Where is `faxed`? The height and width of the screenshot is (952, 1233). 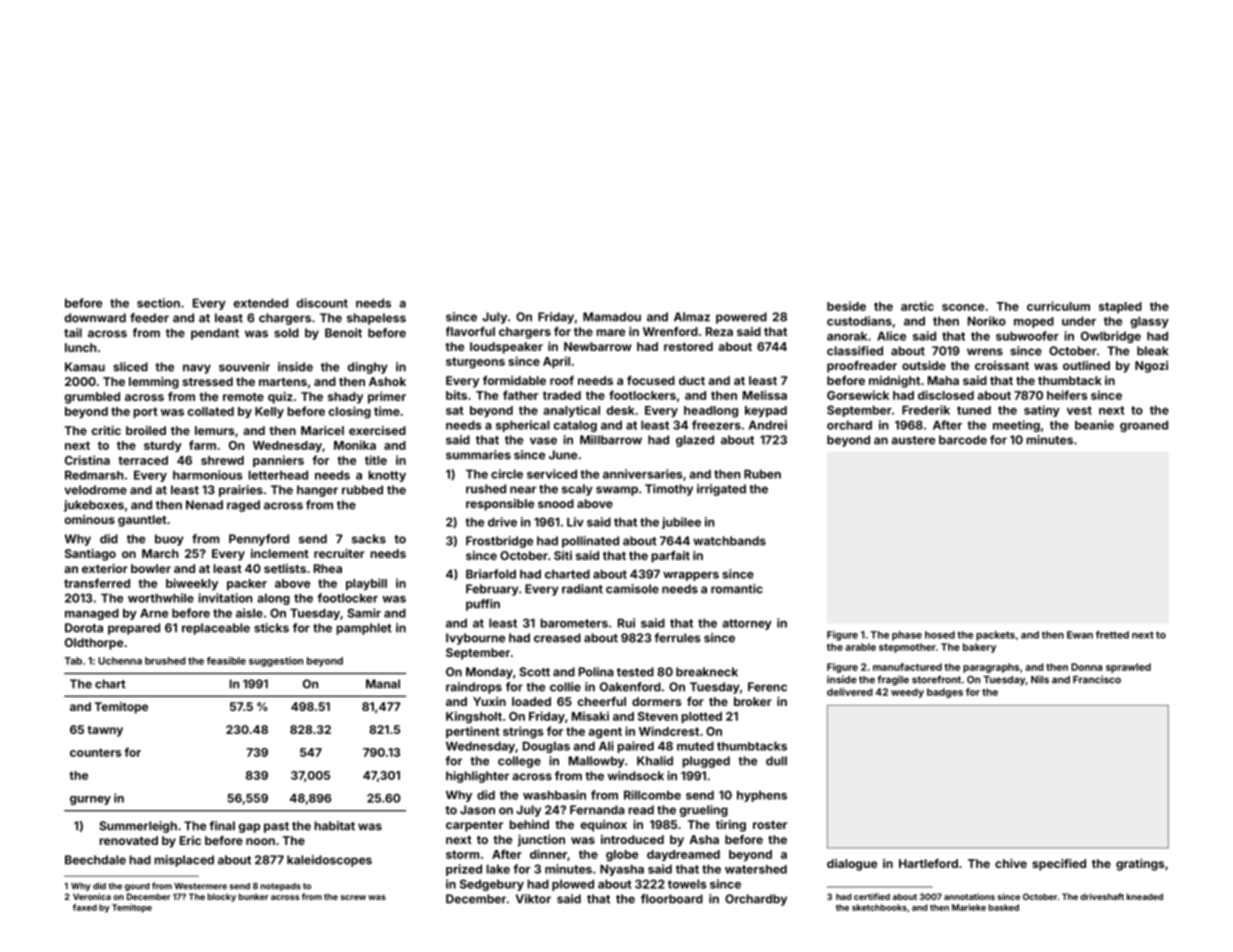 faxed is located at coordinates (85, 907).
